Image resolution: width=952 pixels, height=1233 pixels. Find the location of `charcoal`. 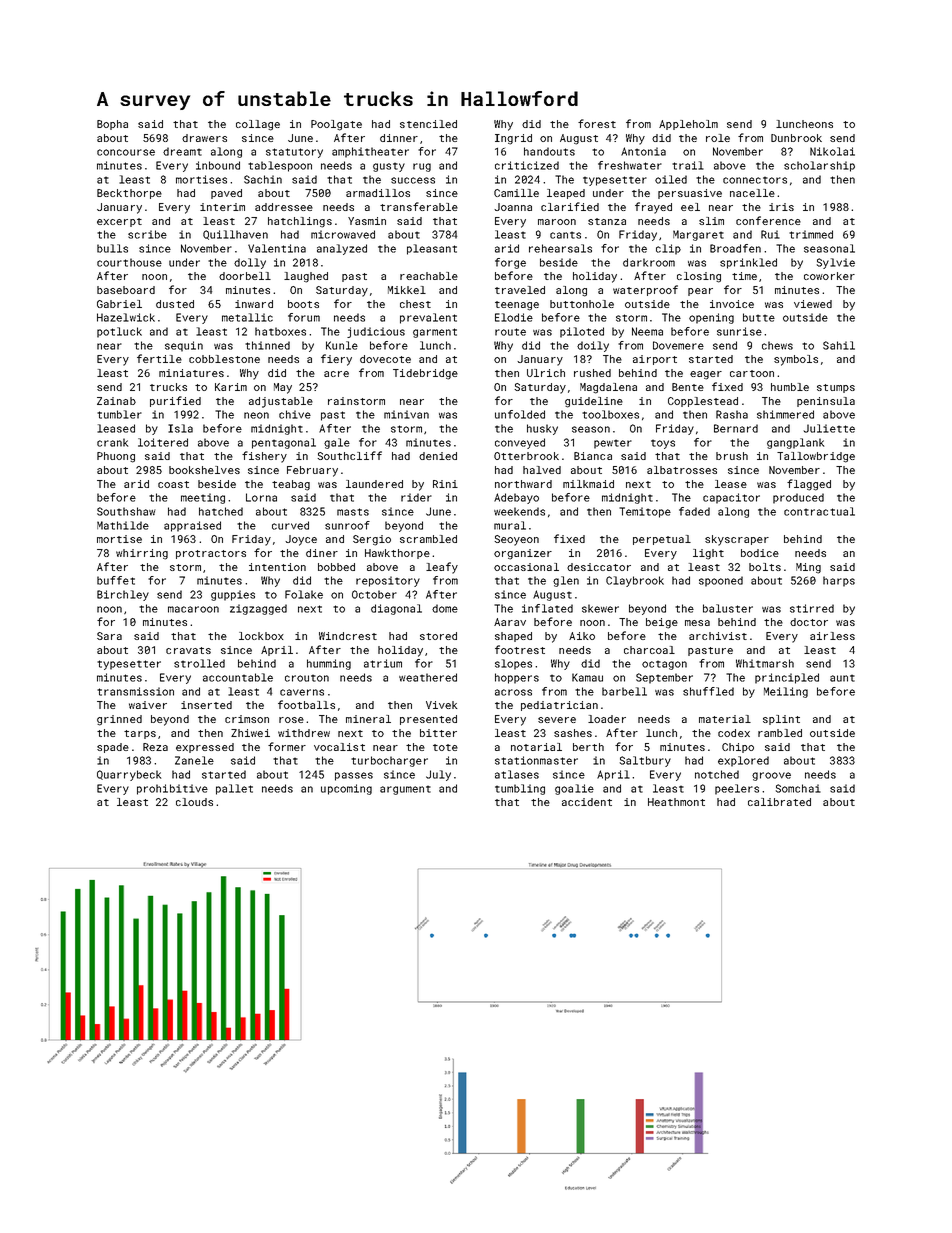

charcoal is located at coordinates (649, 650).
